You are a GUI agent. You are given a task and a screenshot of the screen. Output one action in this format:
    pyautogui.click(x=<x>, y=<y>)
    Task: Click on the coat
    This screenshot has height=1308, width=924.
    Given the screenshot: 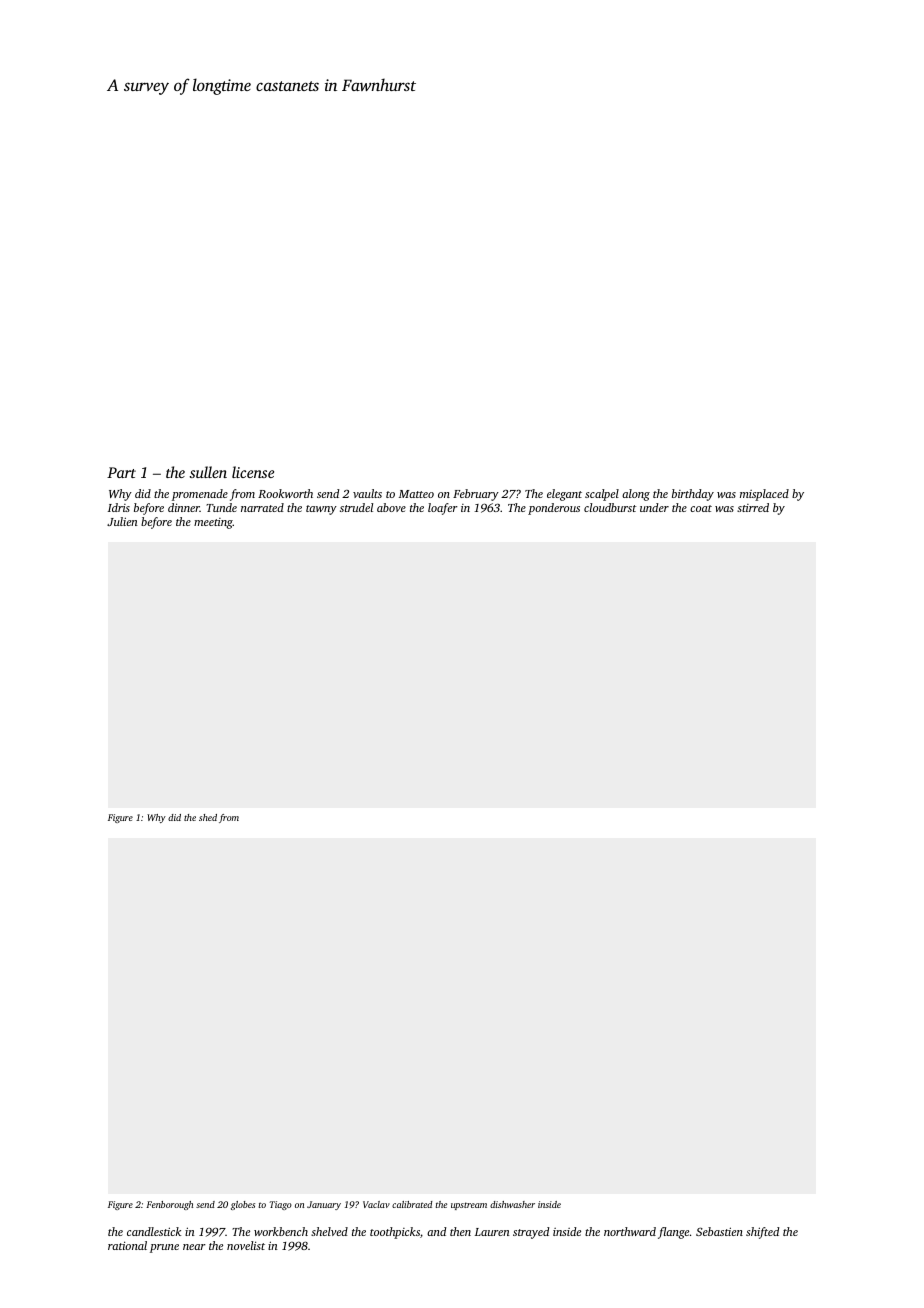 What is the action you would take?
    pyautogui.click(x=701, y=508)
